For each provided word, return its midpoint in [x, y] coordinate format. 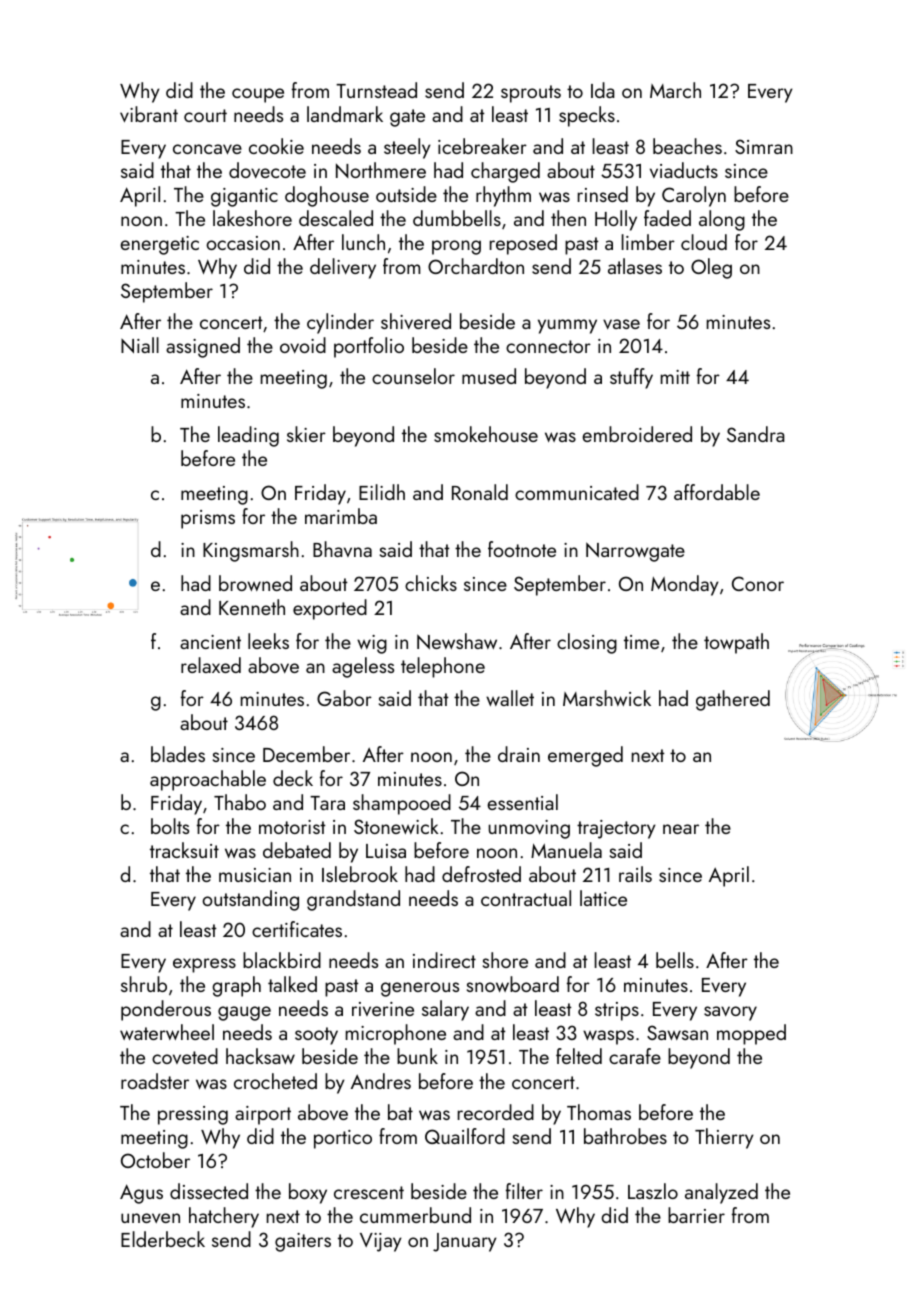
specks [587, 116]
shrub [144, 984]
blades [178, 754]
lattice [603, 898]
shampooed [402, 804]
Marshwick [607, 698]
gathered [733, 700]
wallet [510, 698]
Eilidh [382, 492]
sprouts [531, 94]
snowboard [513, 984]
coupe [258, 95]
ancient [210, 642]
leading [248, 436]
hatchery [224, 1217]
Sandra [756, 434]
